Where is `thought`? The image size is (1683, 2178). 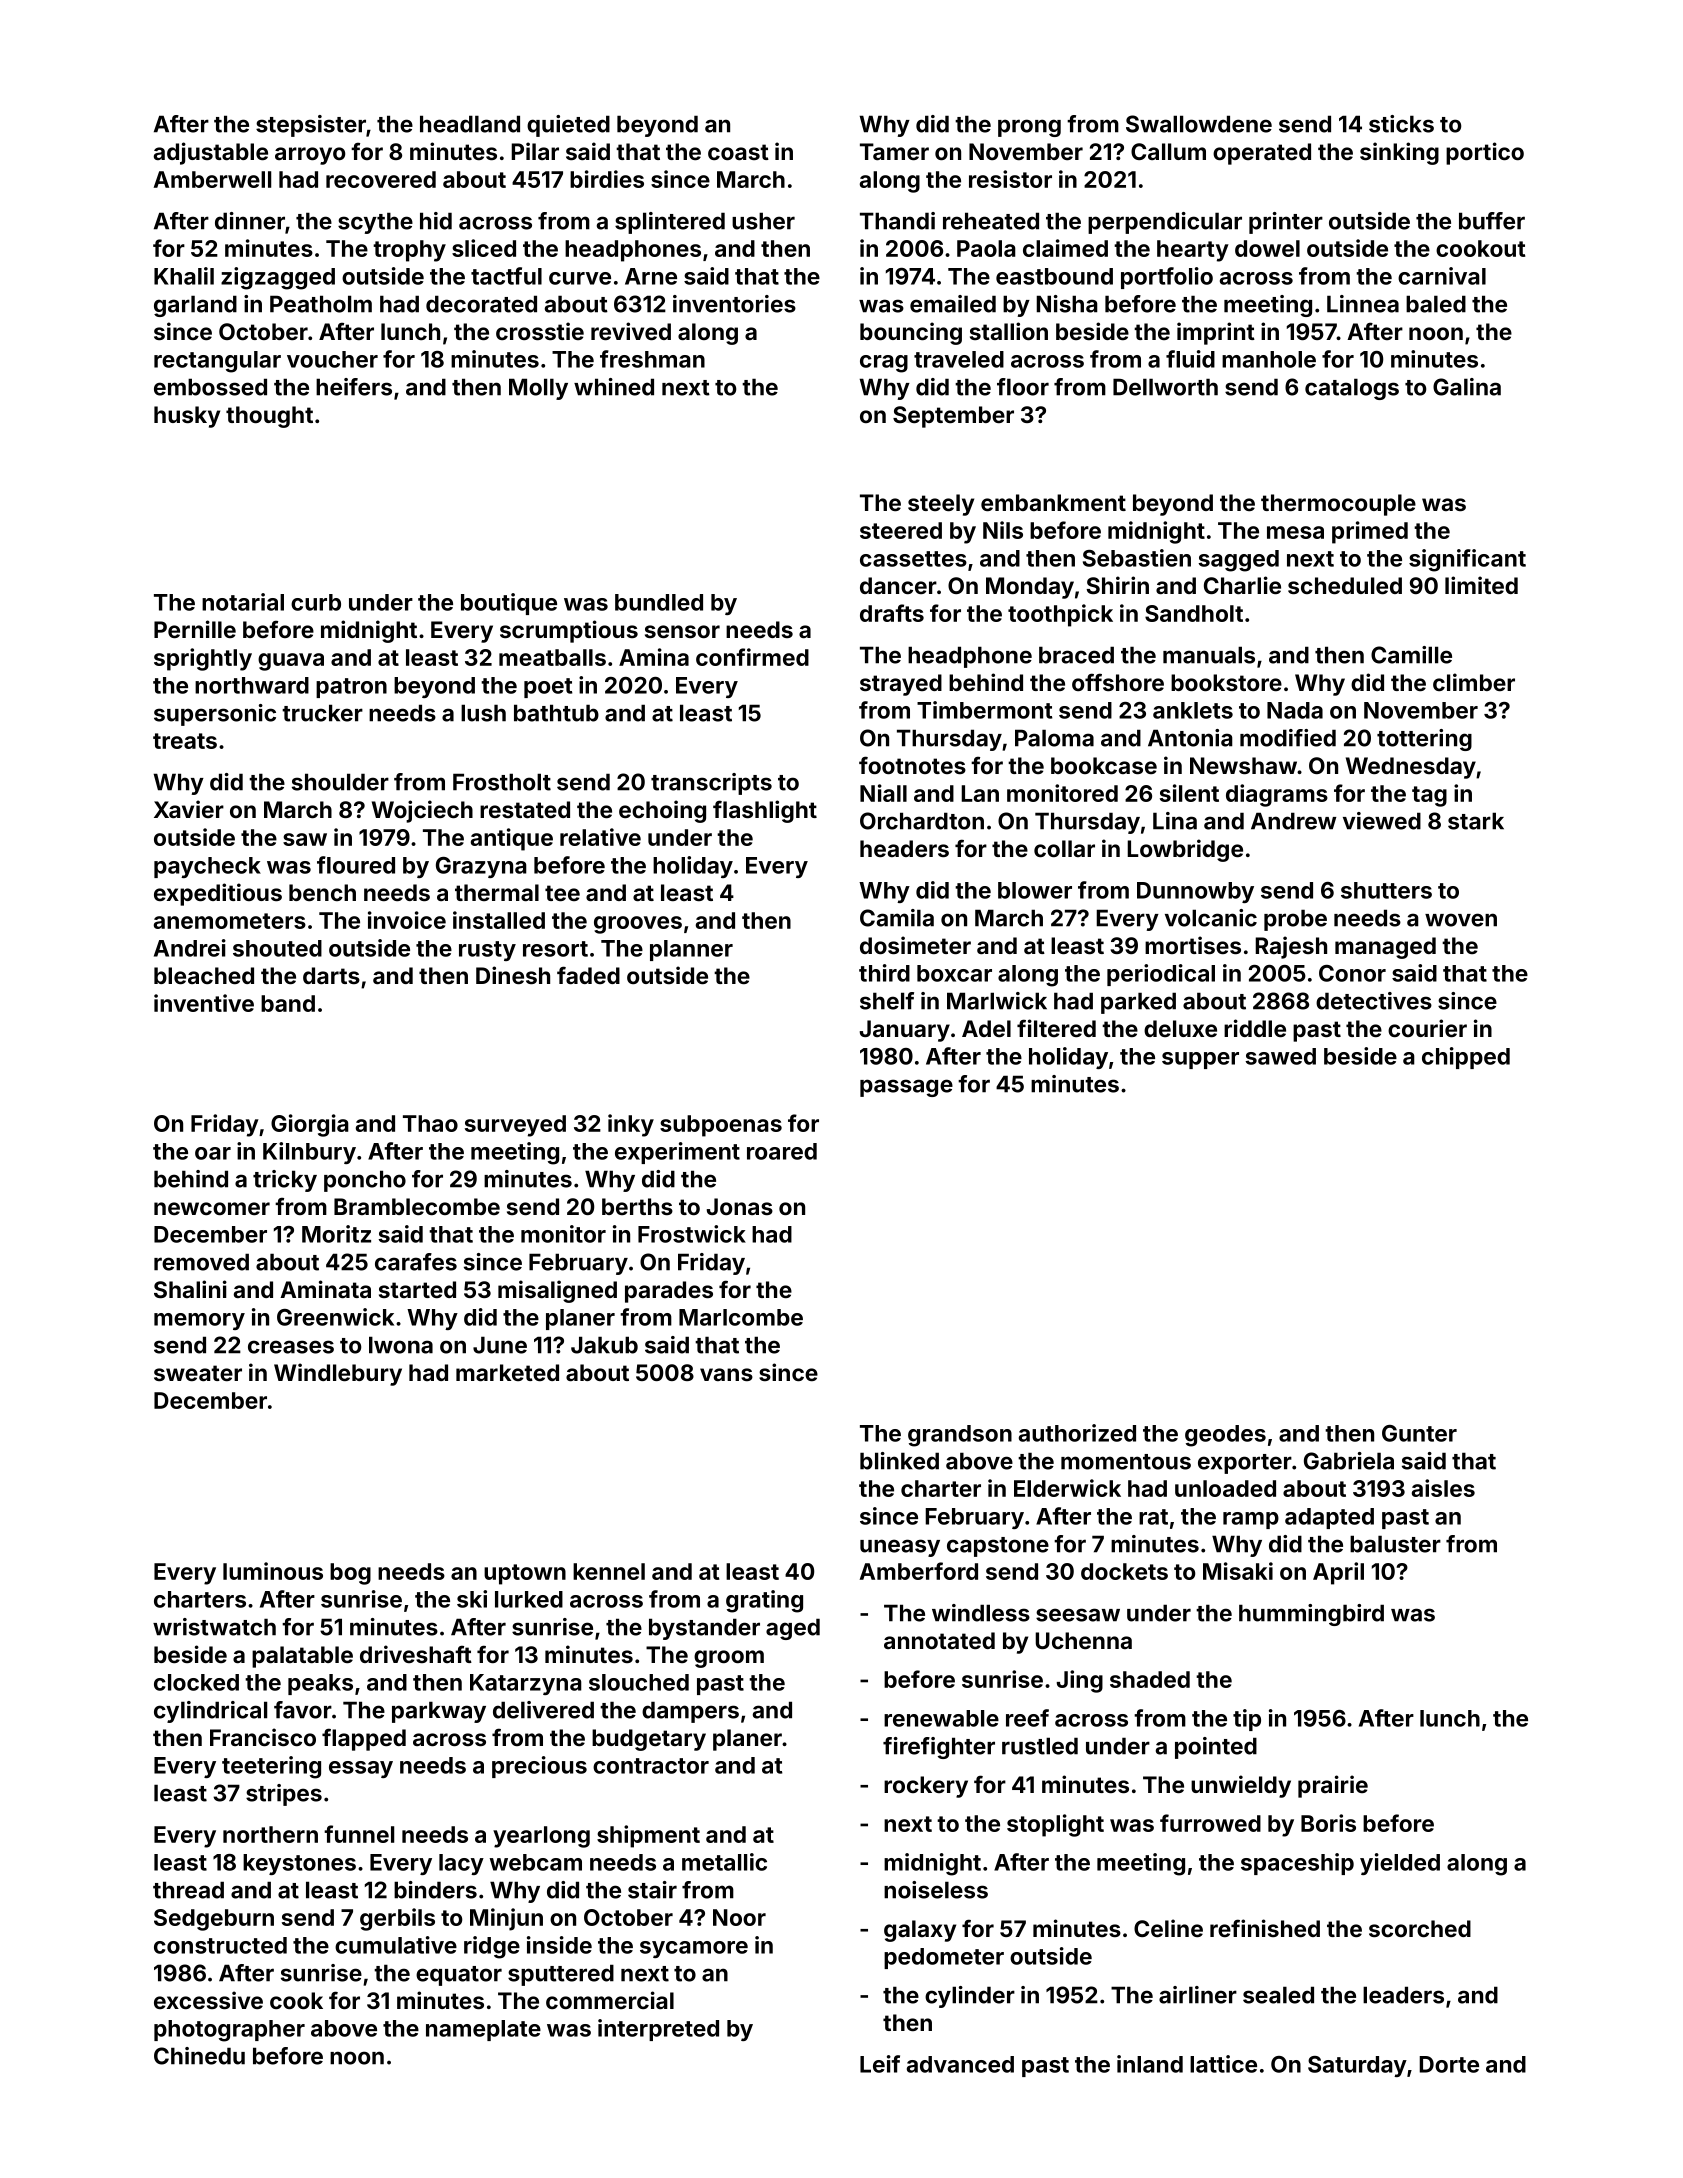 thought is located at coordinates (269, 417).
